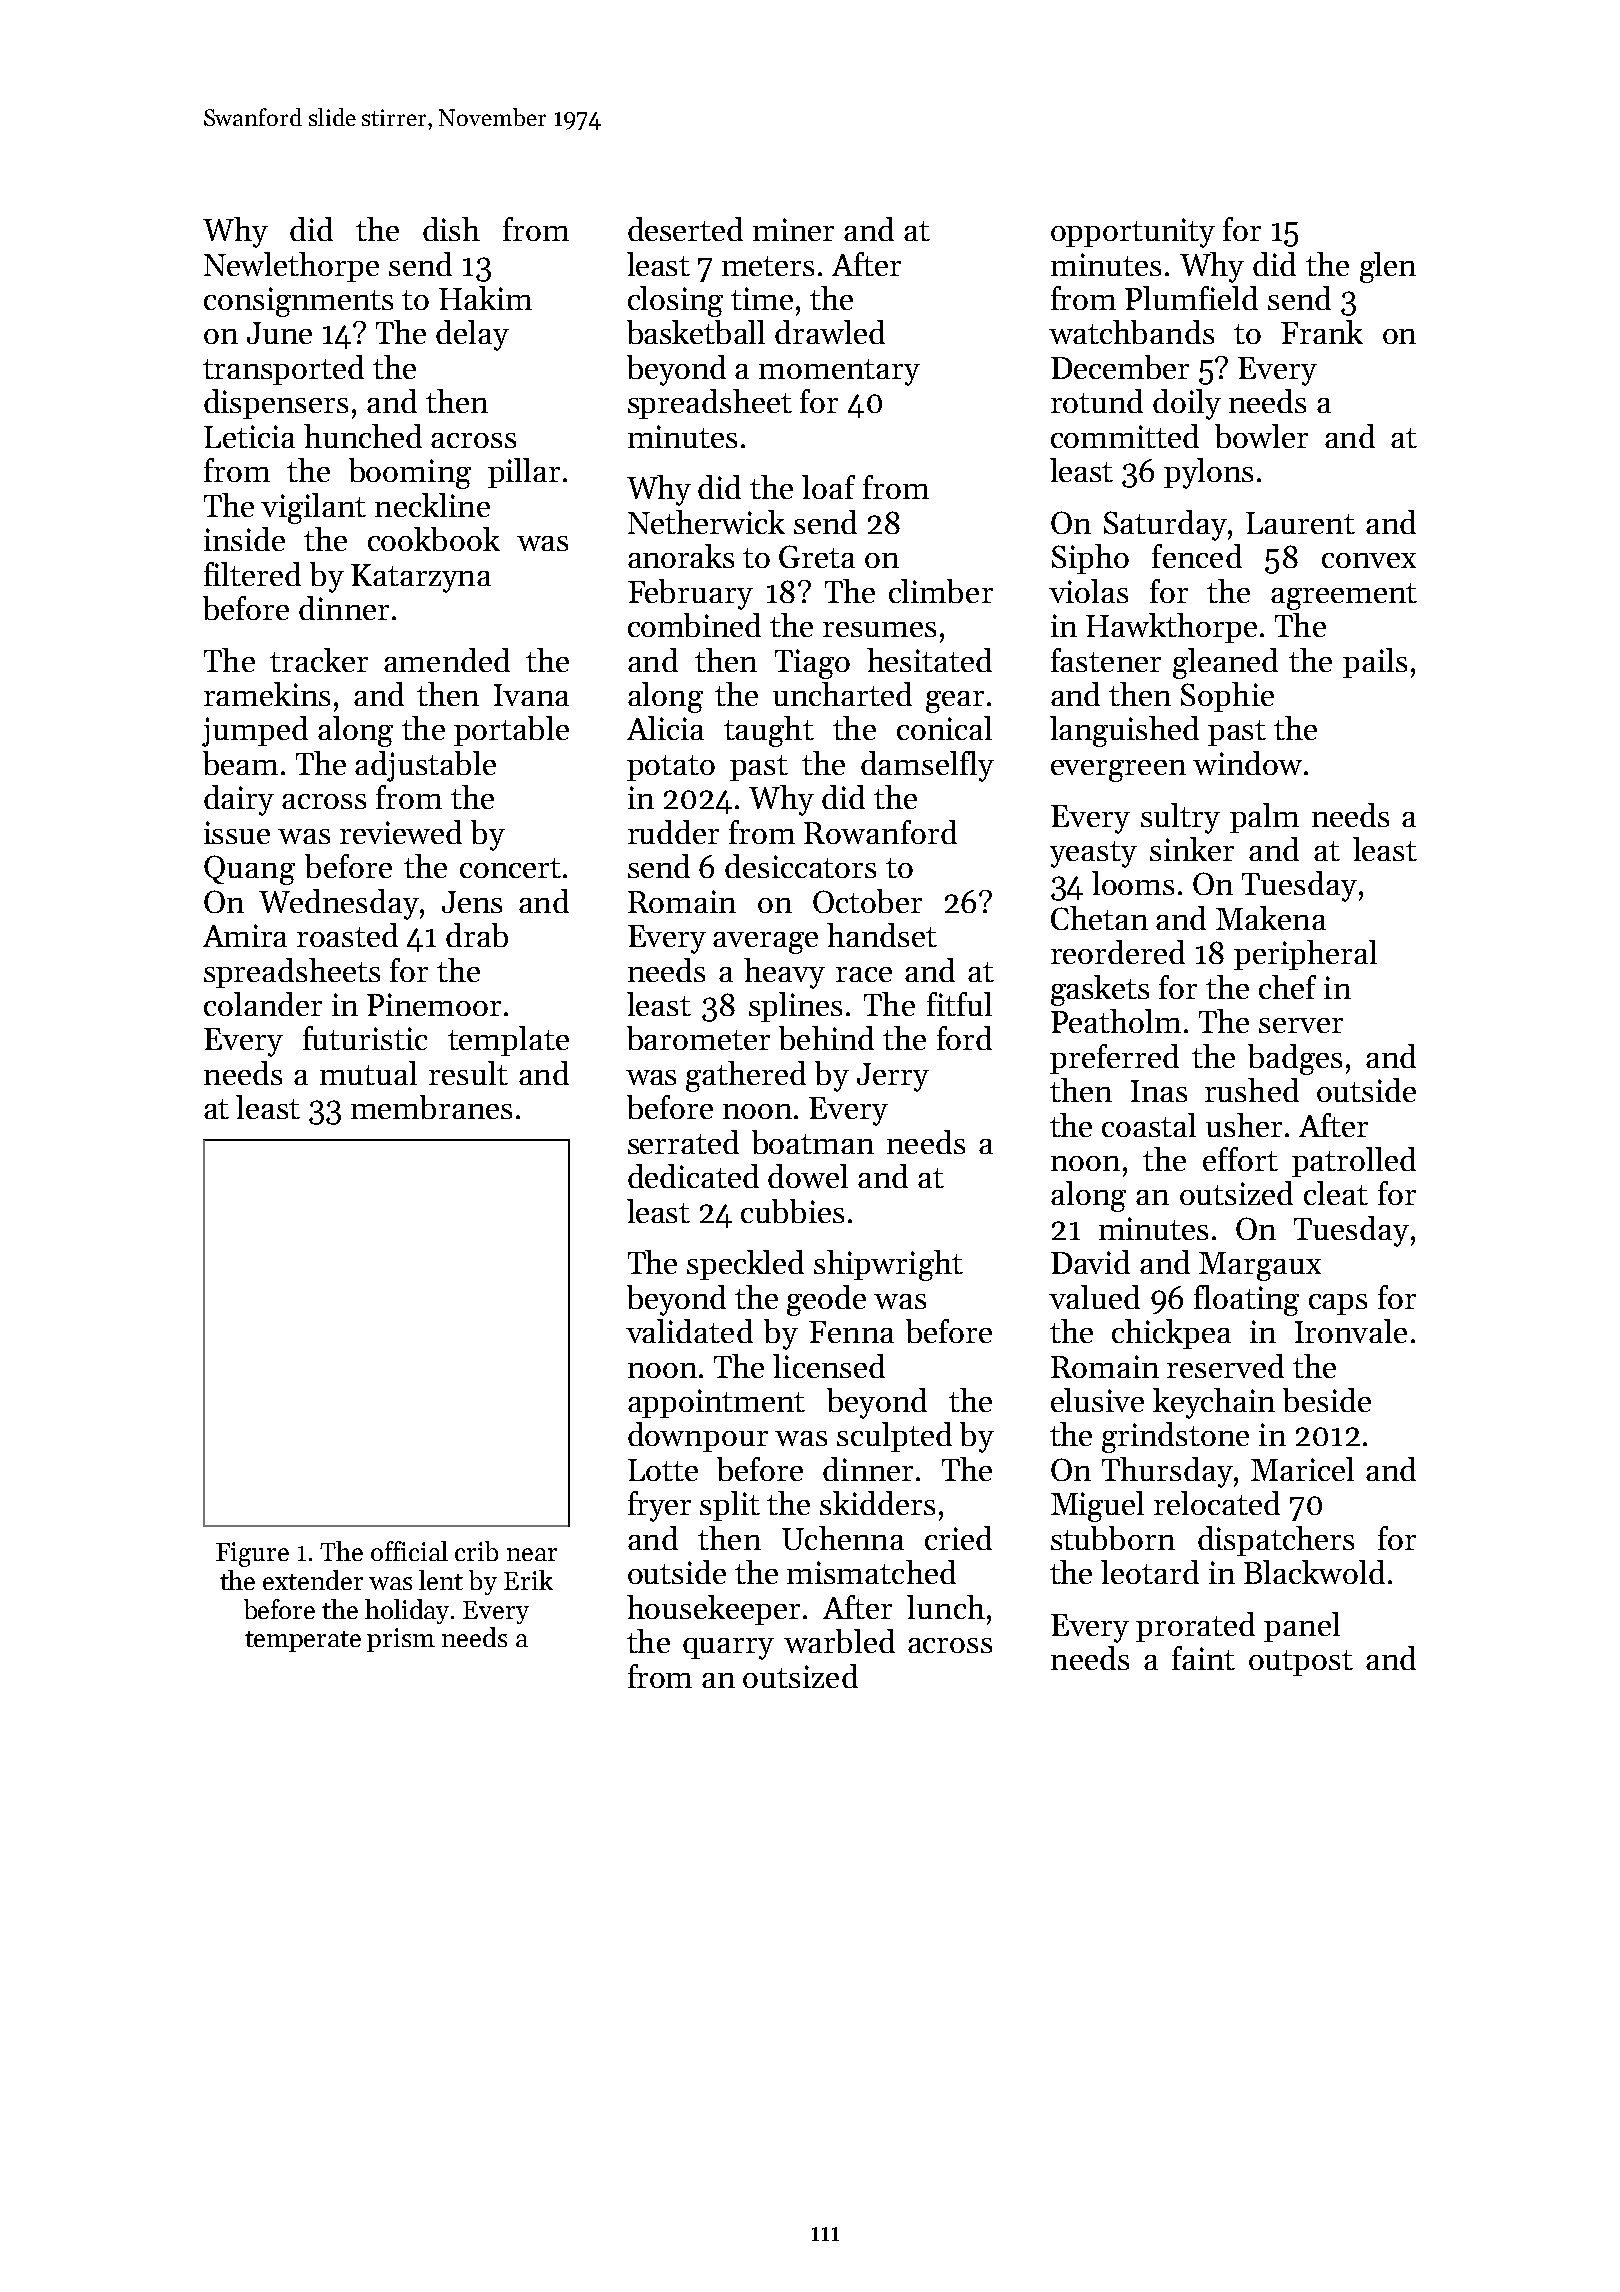  What do you see at coordinates (941, 591) in the screenshot?
I see `climber` at bounding box center [941, 591].
